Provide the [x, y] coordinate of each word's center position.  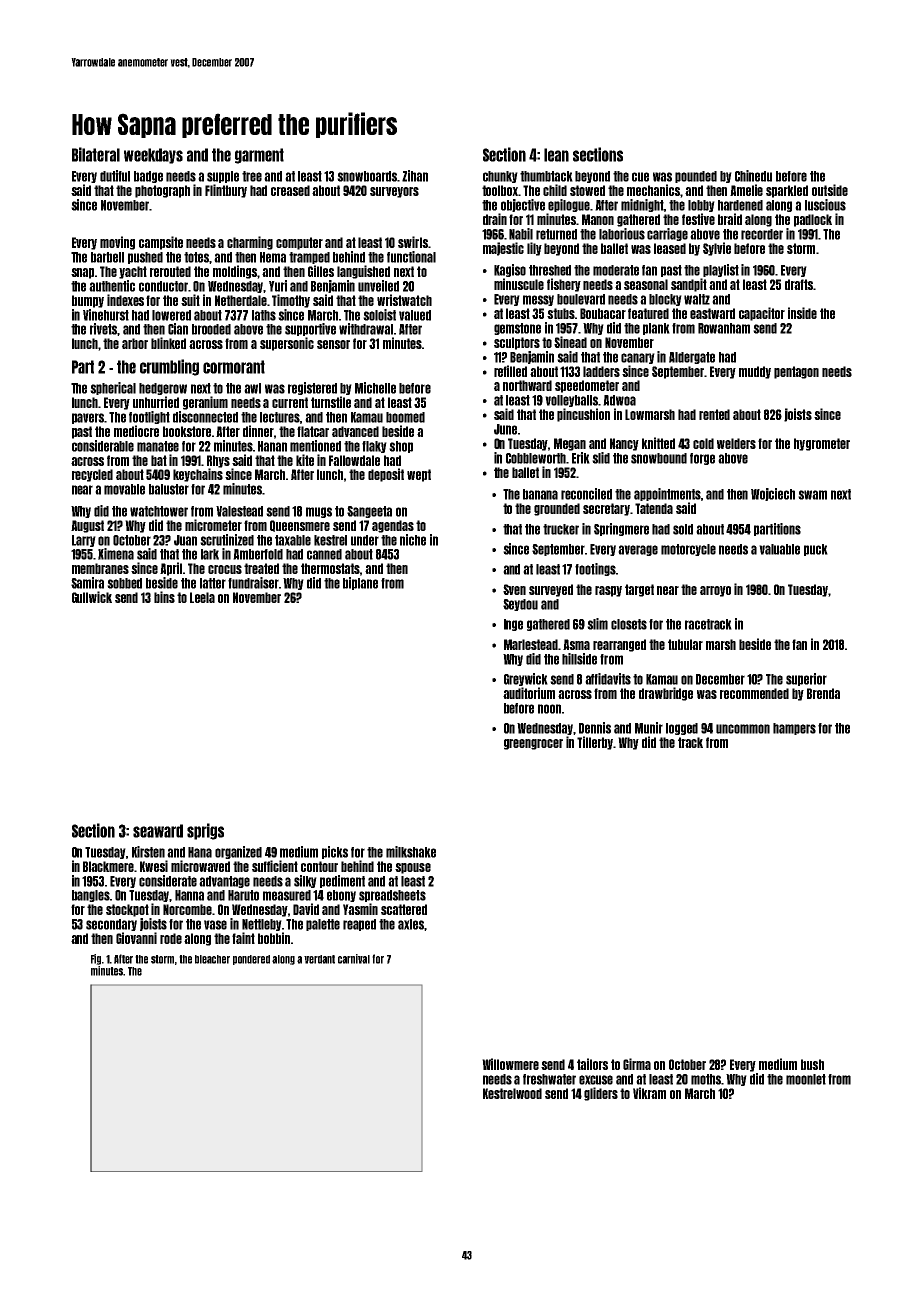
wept [419, 475]
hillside [579, 659]
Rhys [218, 461]
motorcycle [688, 550]
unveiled [378, 286]
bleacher [212, 959]
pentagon [796, 372]
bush [812, 1064]
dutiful [115, 176]
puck [816, 550]
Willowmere [510, 1064]
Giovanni [136, 938]
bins [164, 597]
